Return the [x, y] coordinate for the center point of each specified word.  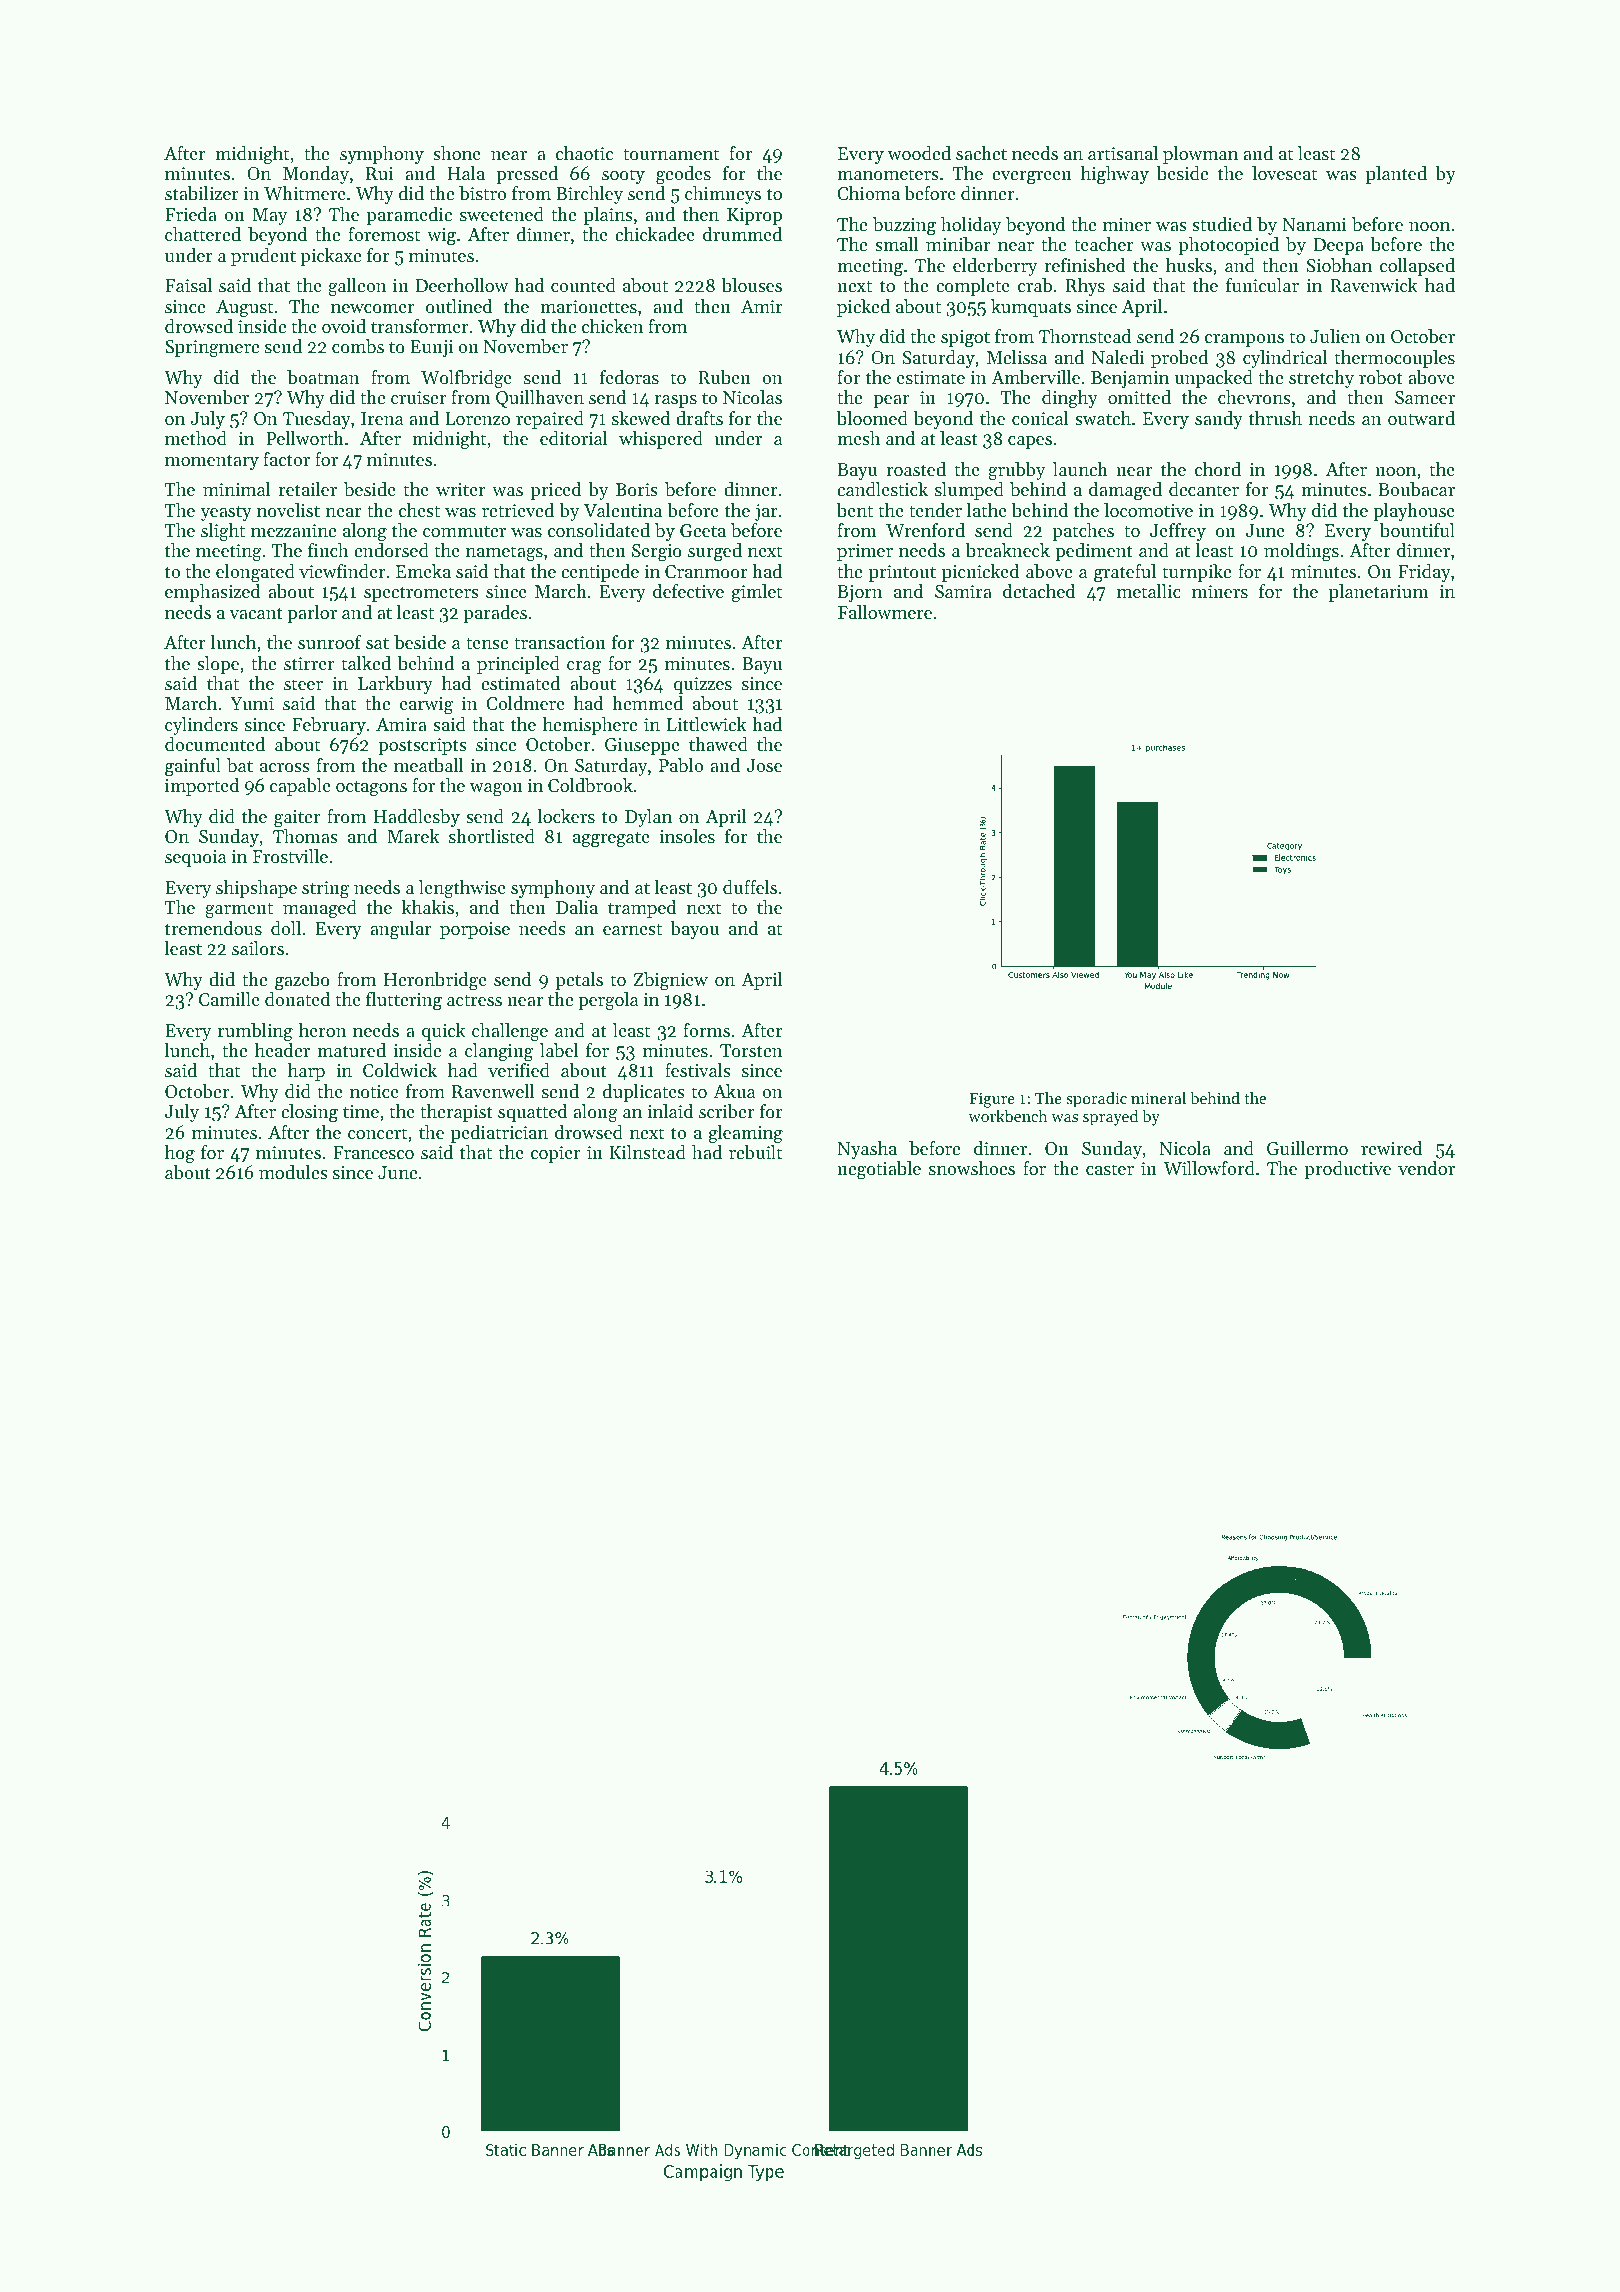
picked [863, 308]
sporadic [1096, 1099]
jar [766, 512]
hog [180, 1154]
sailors [258, 948]
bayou [694, 930]
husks [1189, 265]
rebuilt [755, 1152]
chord [1218, 469]
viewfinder [342, 571]
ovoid [344, 326]
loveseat [1284, 173]
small [896, 244]
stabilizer [202, 193]
